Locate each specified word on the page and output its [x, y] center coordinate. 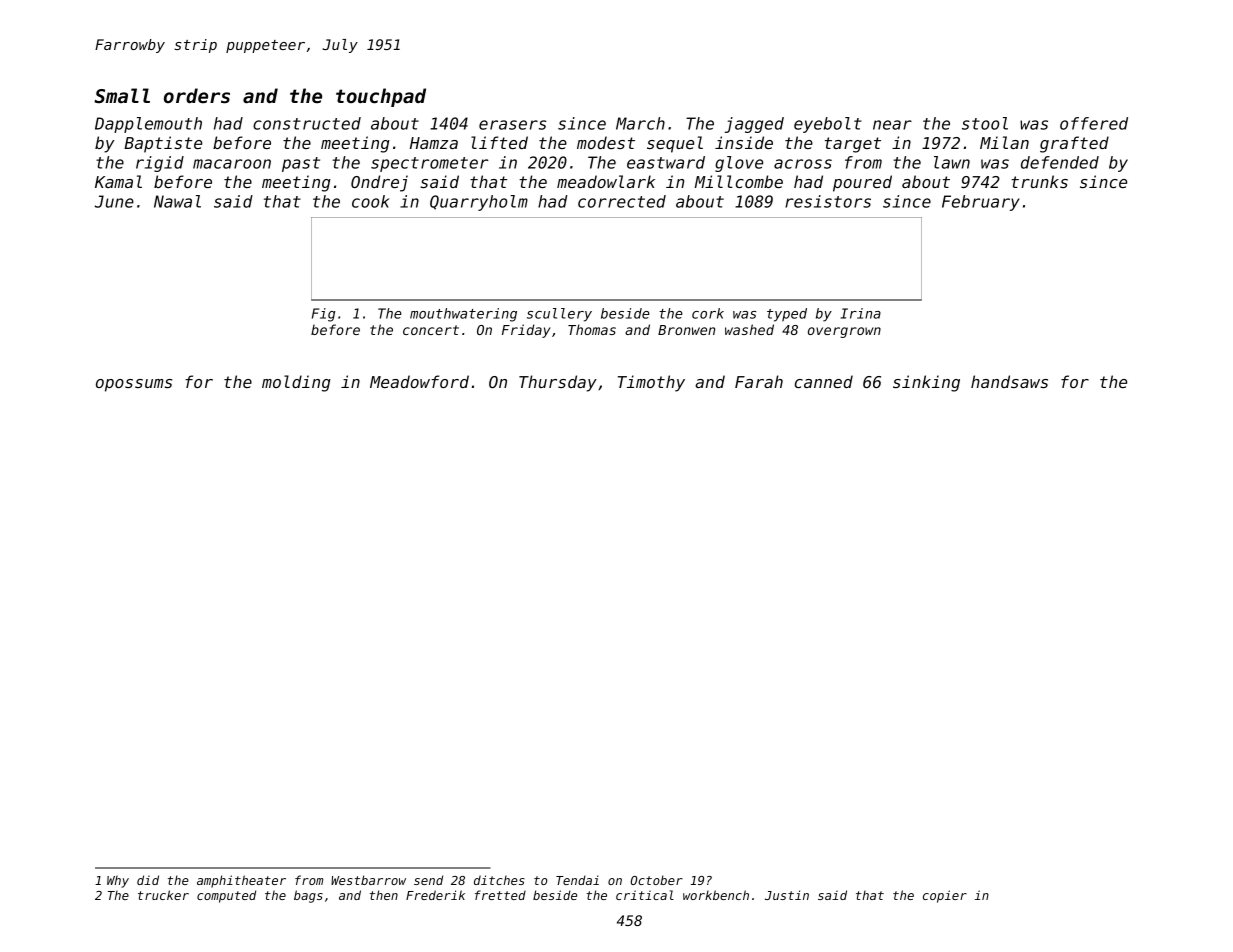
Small [122, 95]
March [640, 123]
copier [945, 896]
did [148, 880]
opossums [134, 385]
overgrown [844, 332]
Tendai [577, 880]
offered [1094, 123]
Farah [759, 381]
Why [118, 881]
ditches [499, 880]
